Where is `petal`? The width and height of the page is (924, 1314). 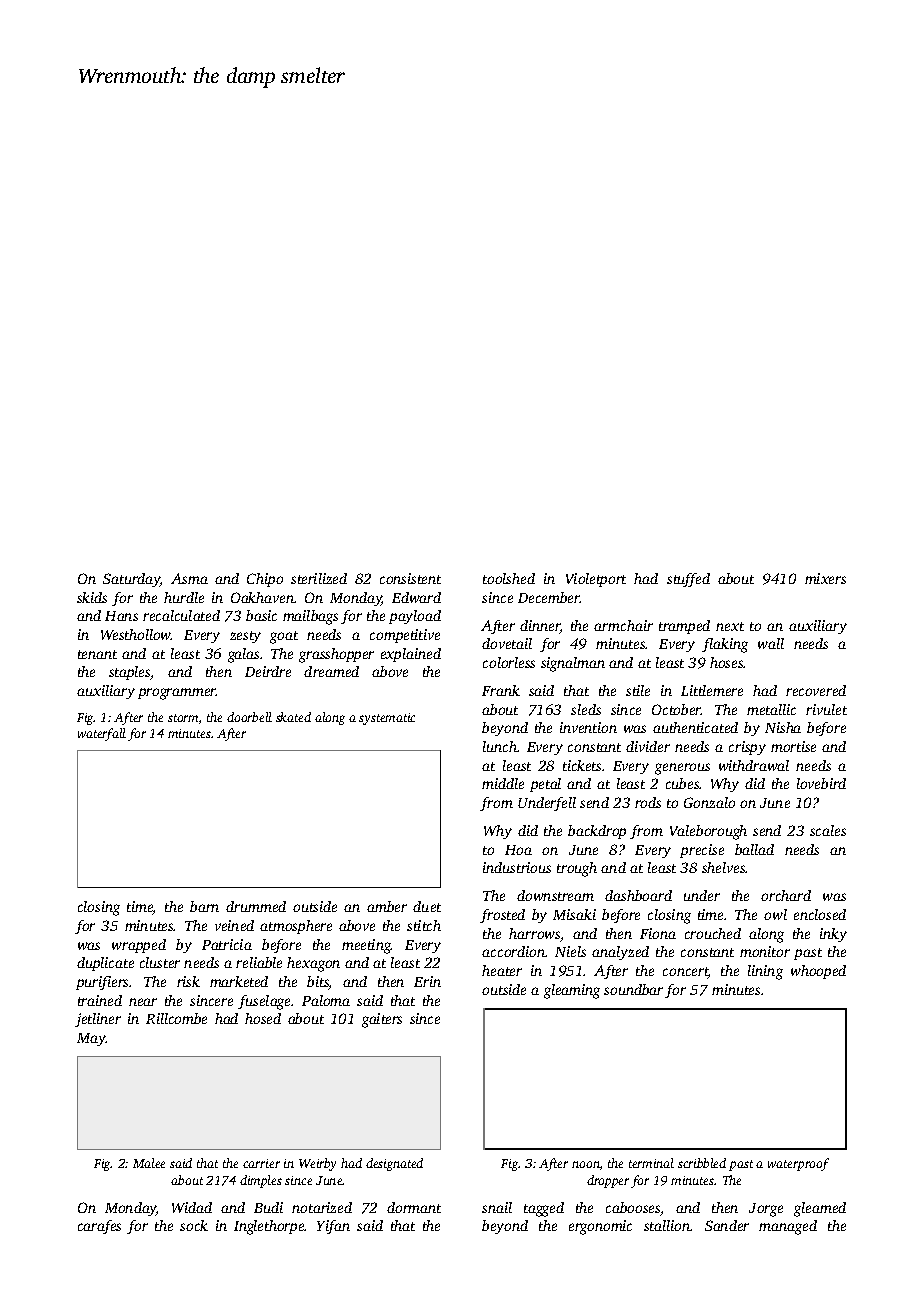
petal is located at coordinates (545, 785).
